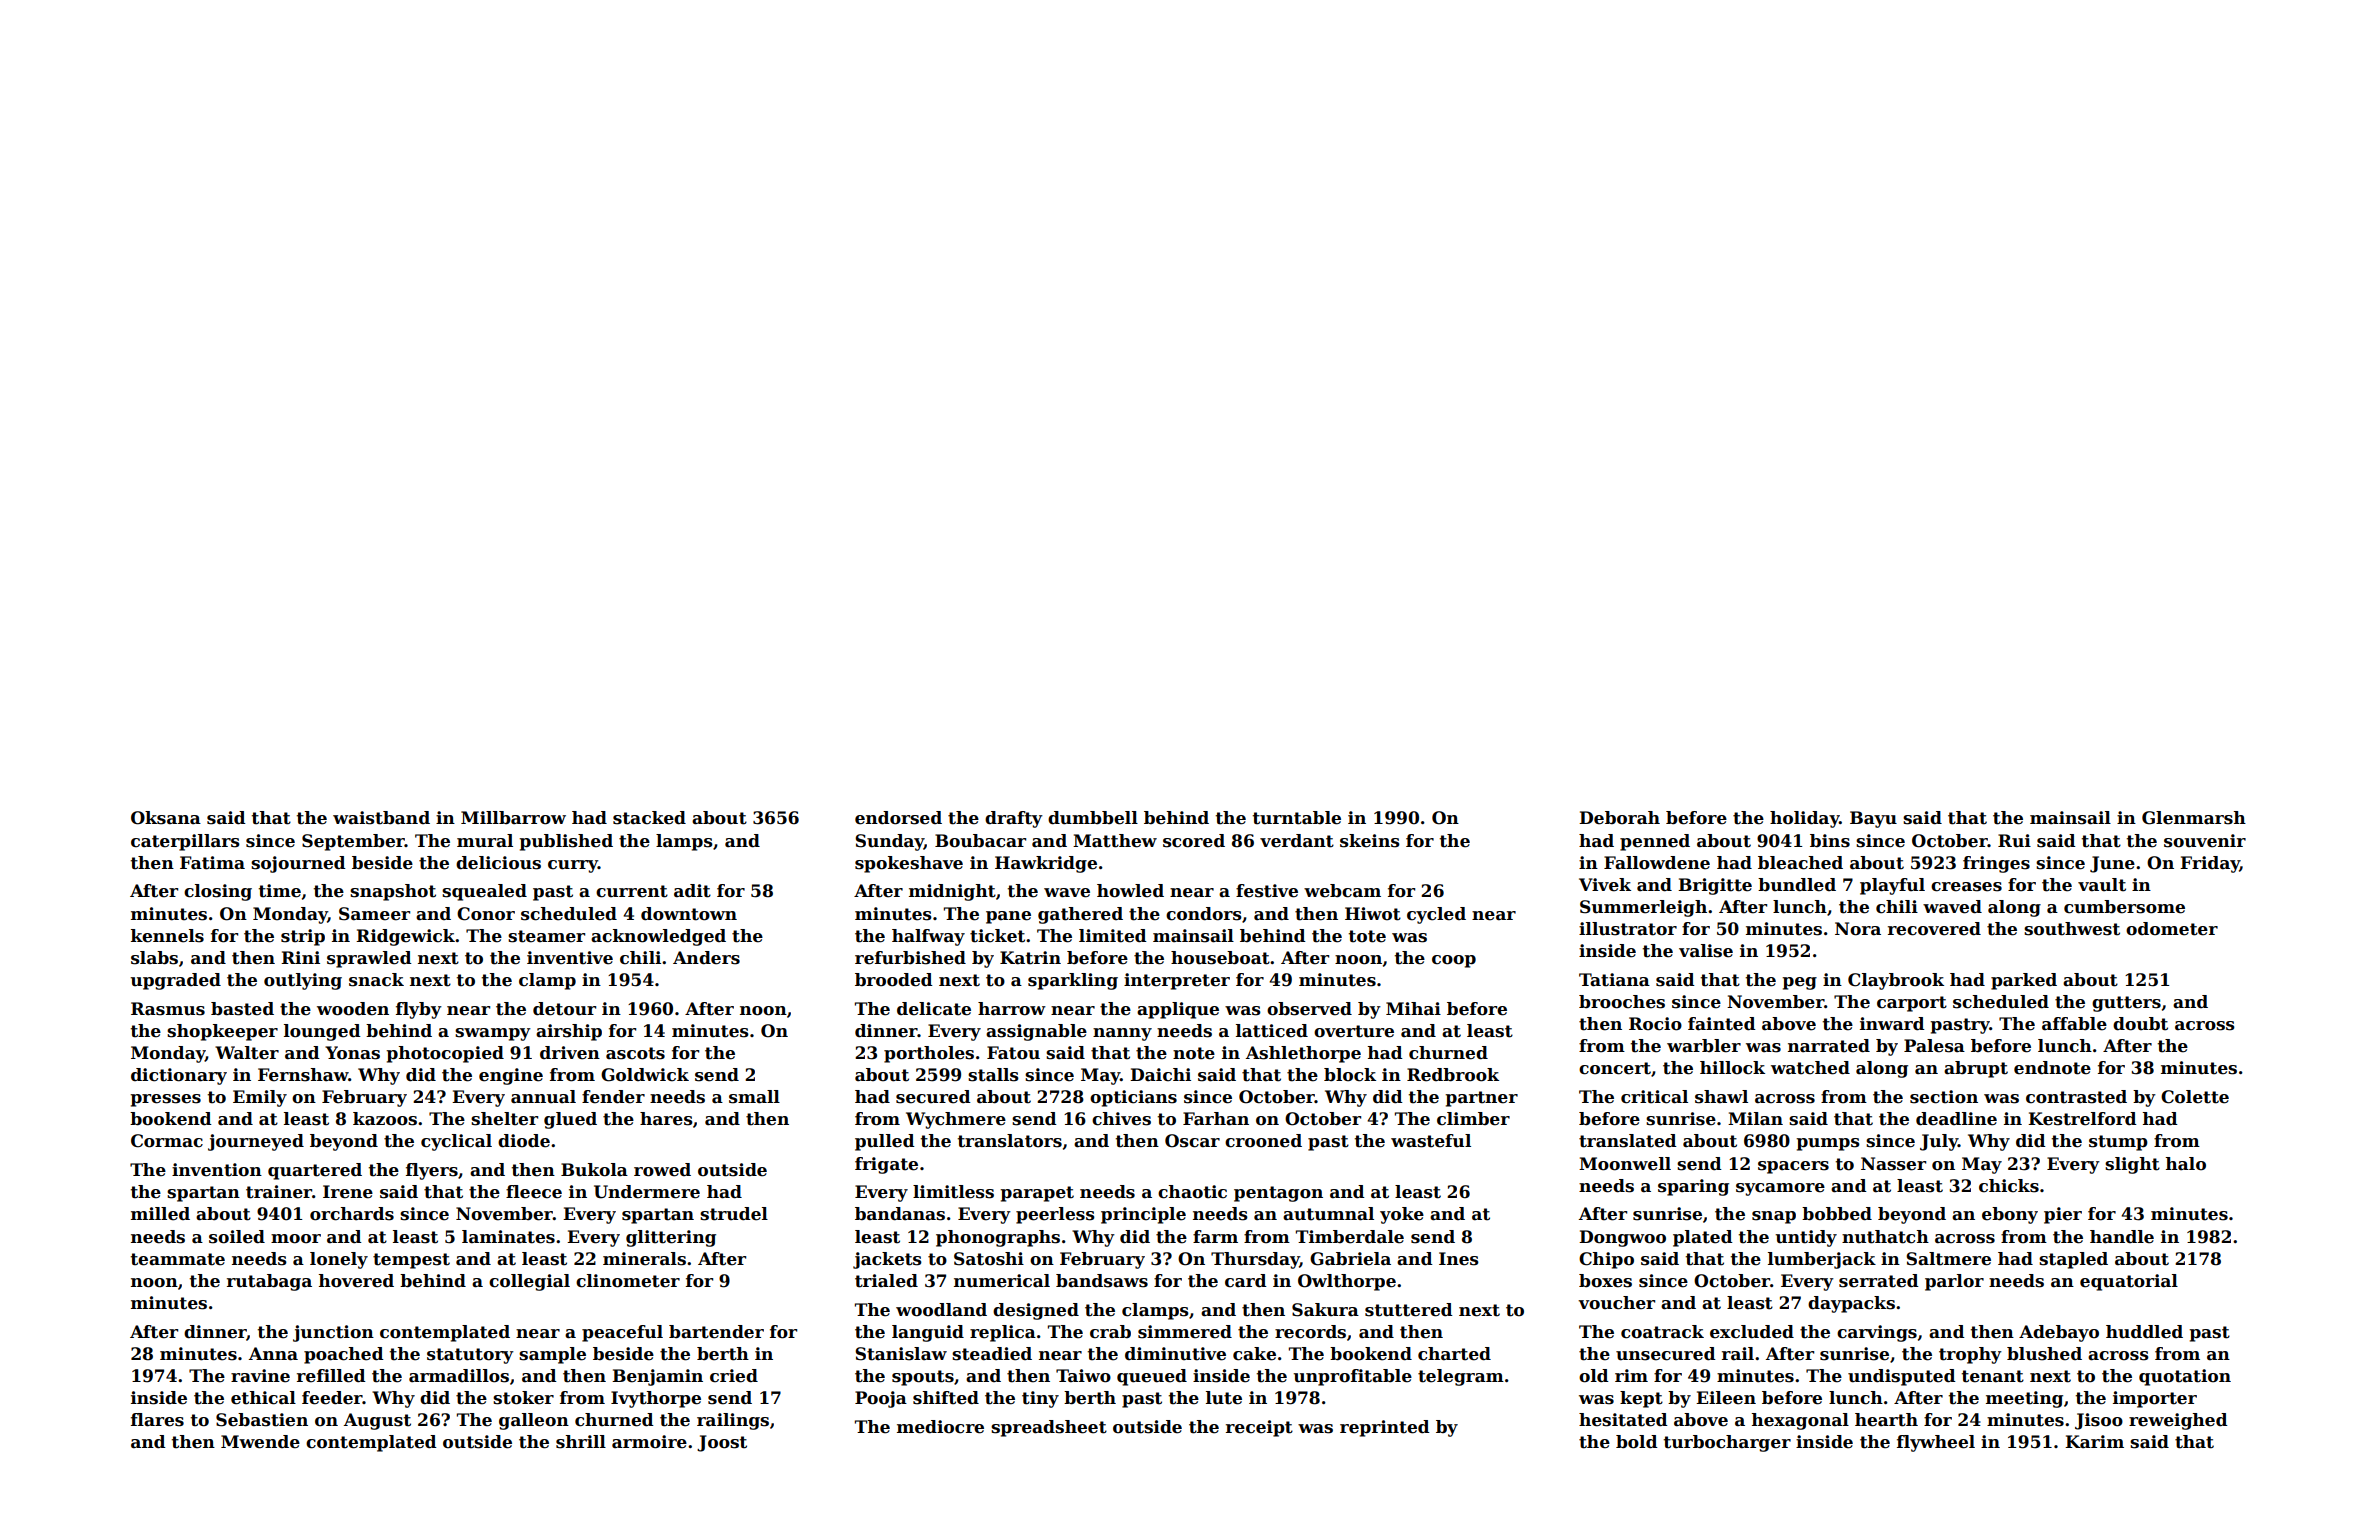  Describe the element at coordinates (1121, 1119) in the screenshot. I see `chives` at that location.
